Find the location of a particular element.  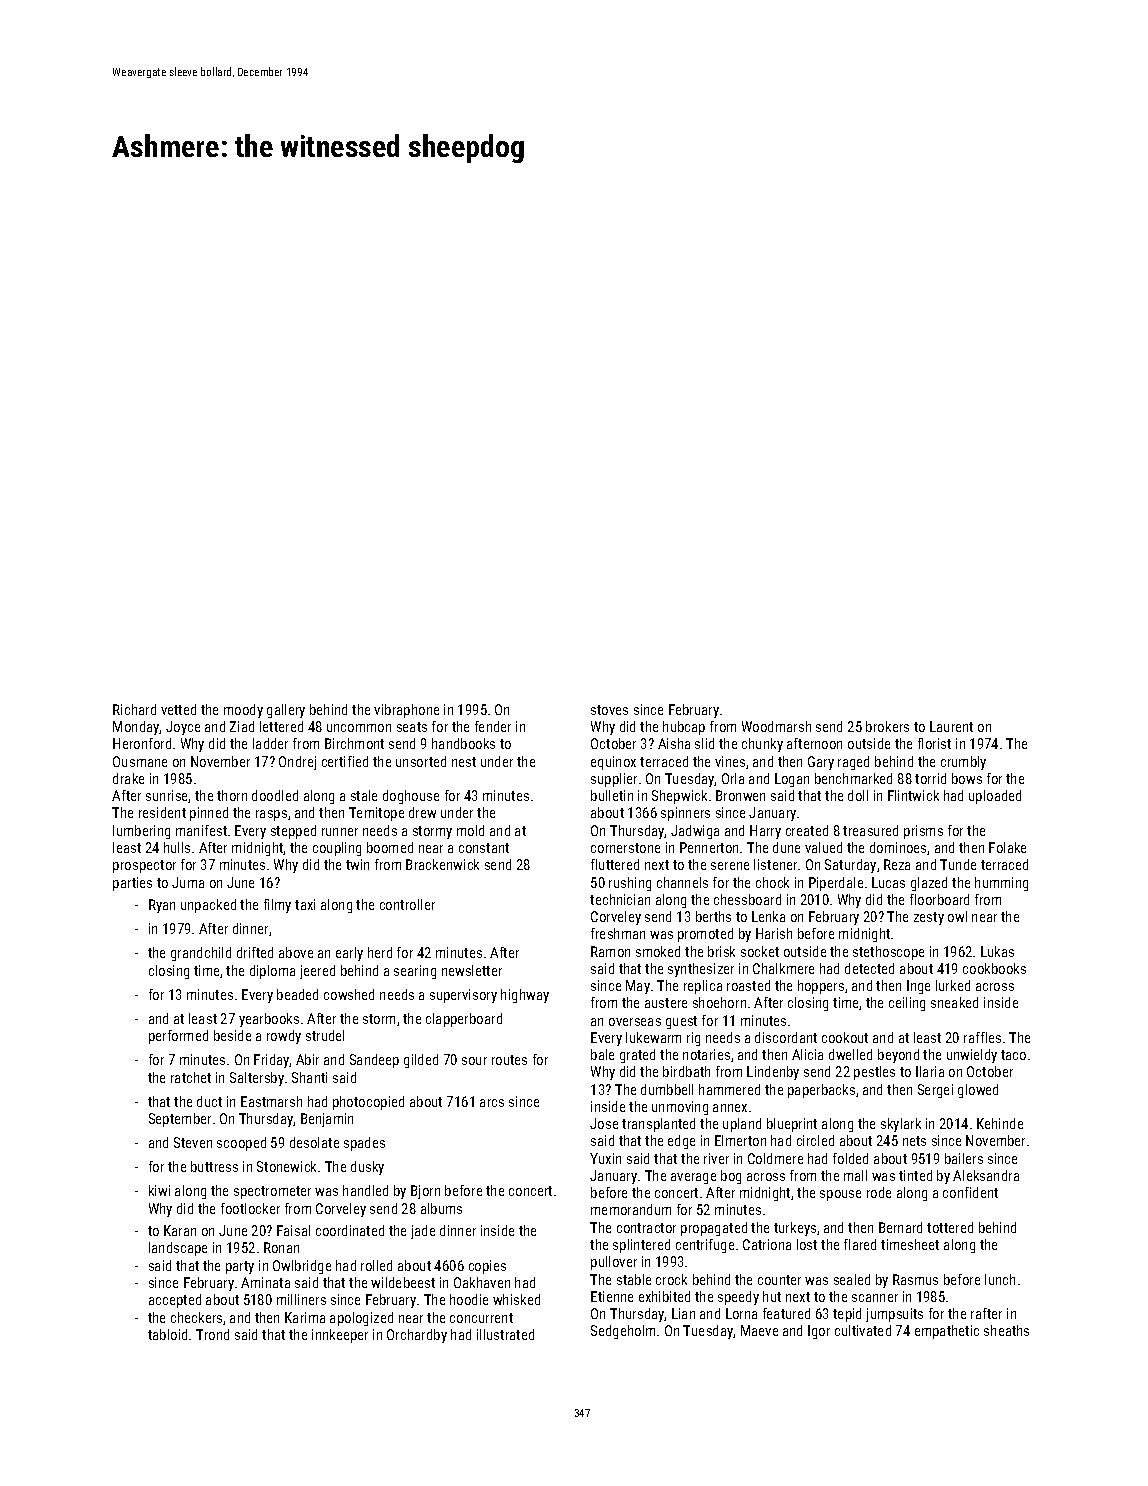

raffles is located at coordinates (982, 1037).
